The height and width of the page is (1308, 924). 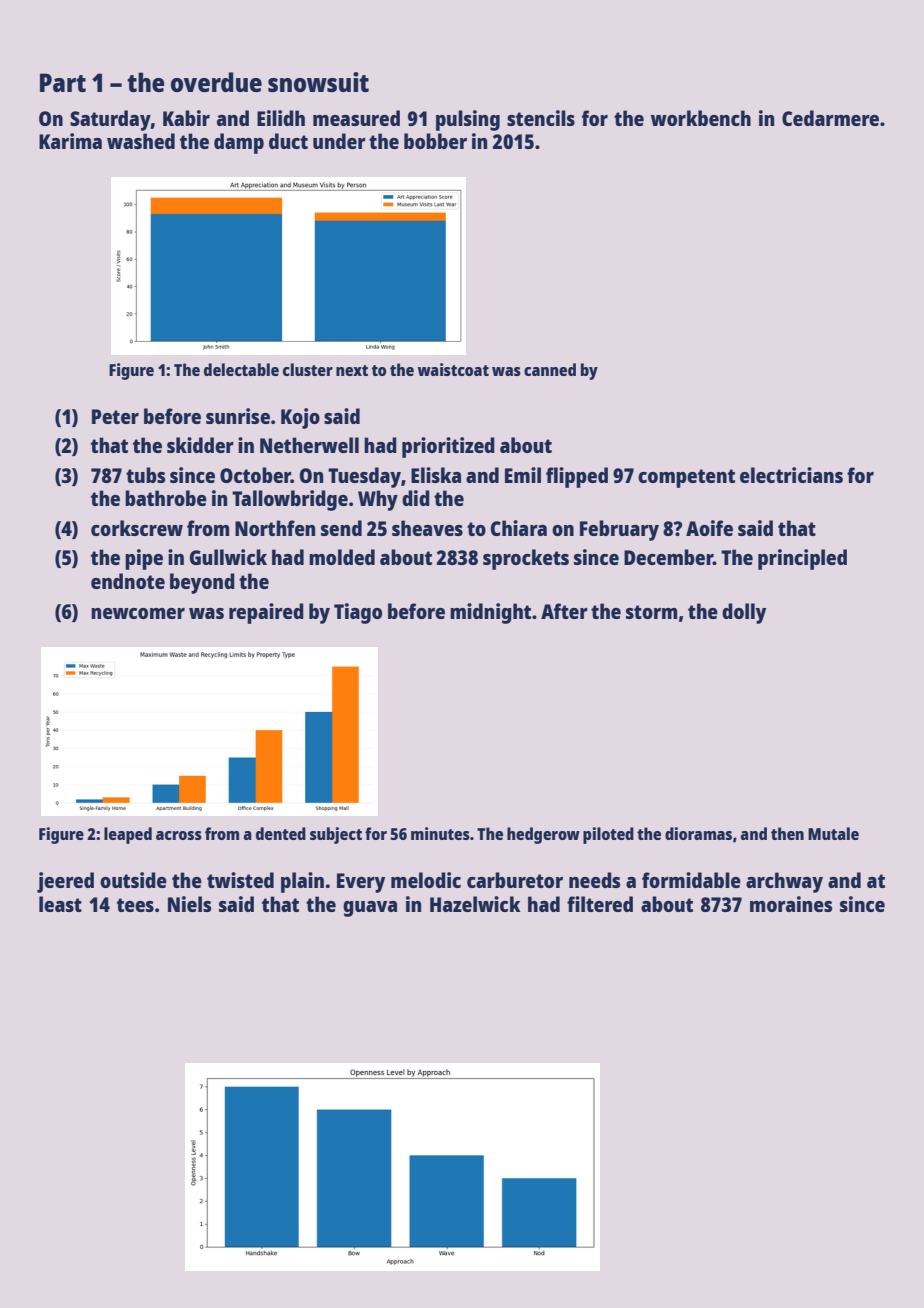 What do you see at coordinates (370, 909) in the page?
I see `guava` at bounding box center [370, 909].
